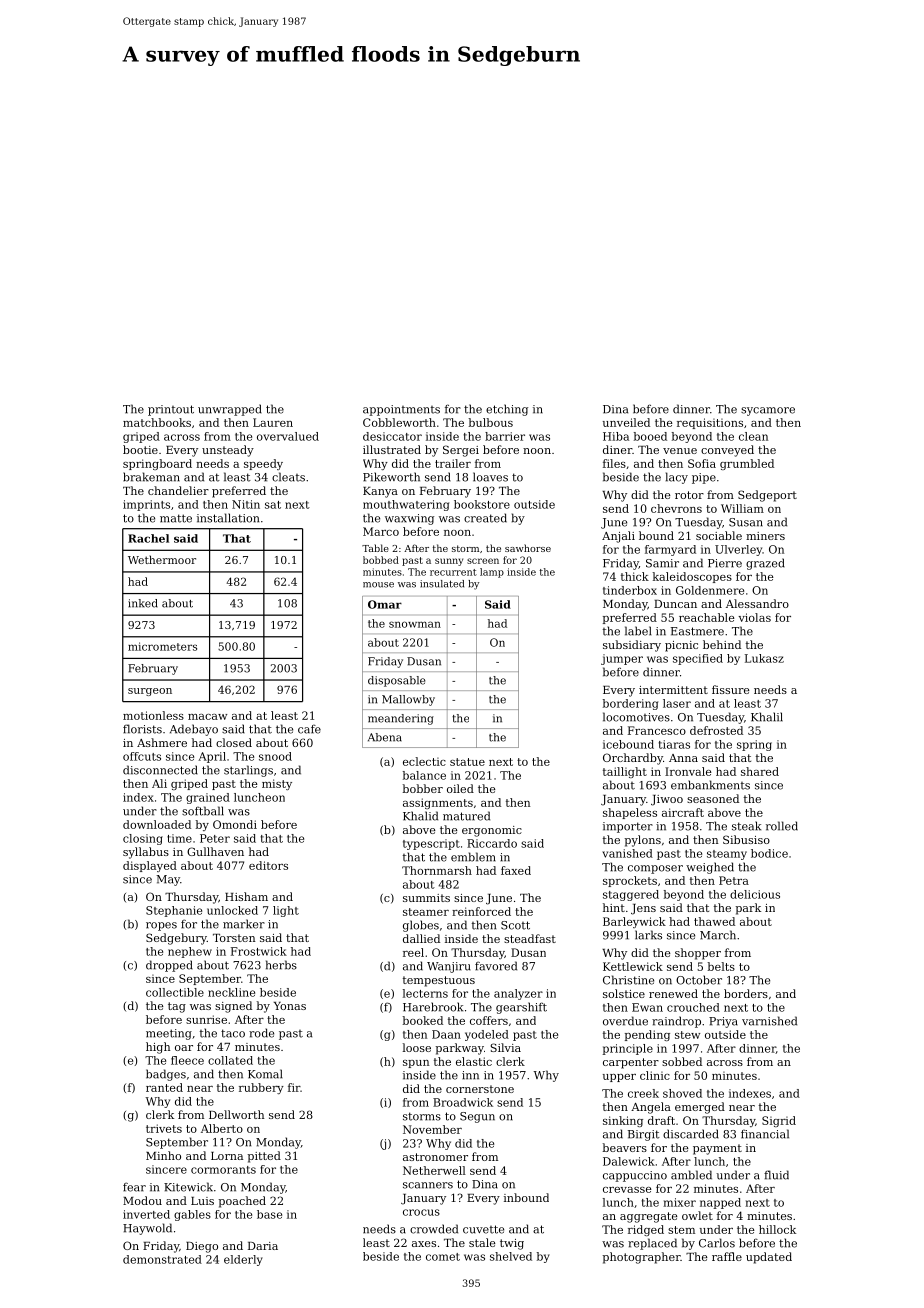 The width and height of the screenshot is (924, 1308). What do you see at coordinates (507, 410) in the screenshot?
I see `etching` at bounding box center [507, 410].
